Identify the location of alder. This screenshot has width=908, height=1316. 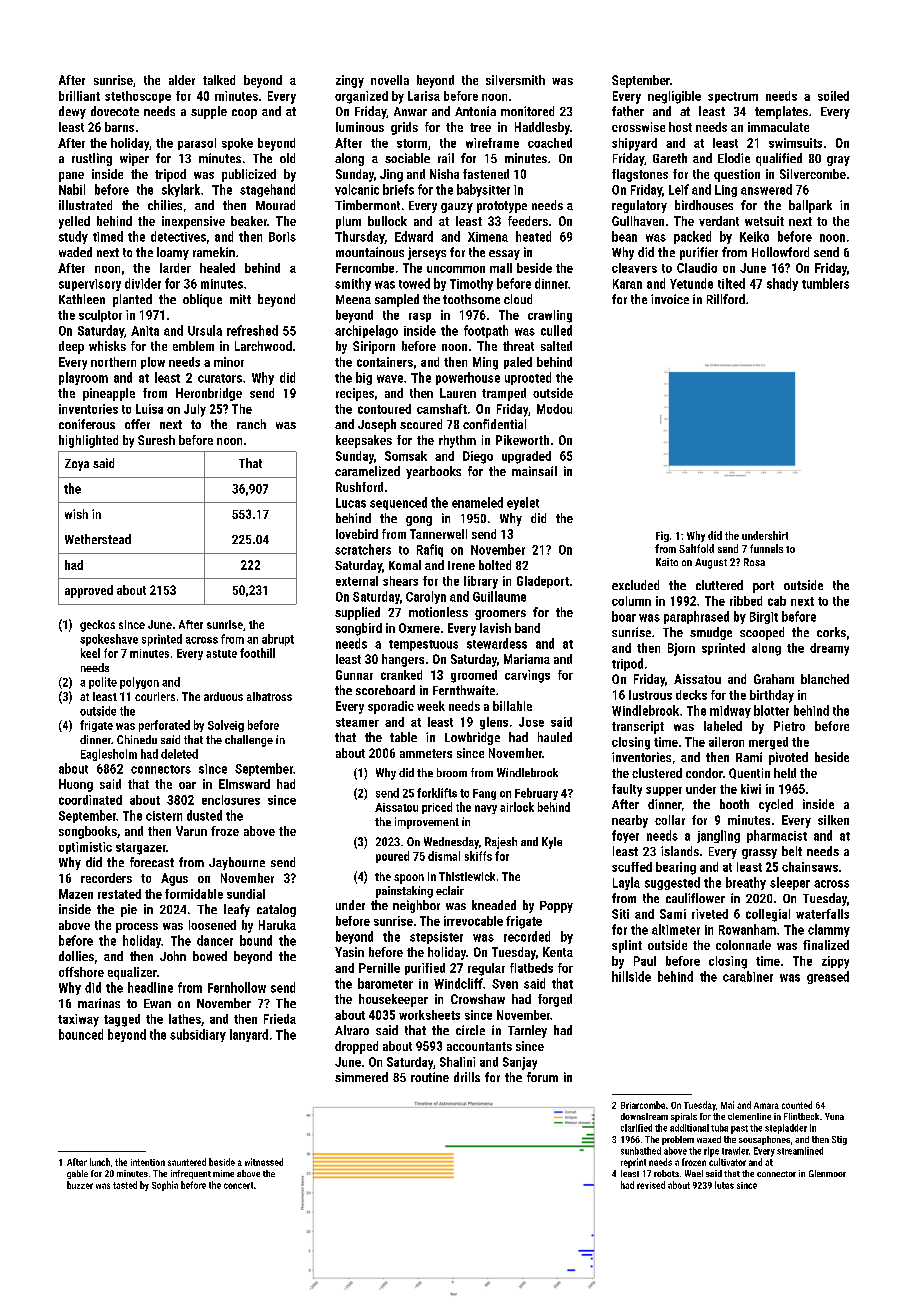
(182, 80).
